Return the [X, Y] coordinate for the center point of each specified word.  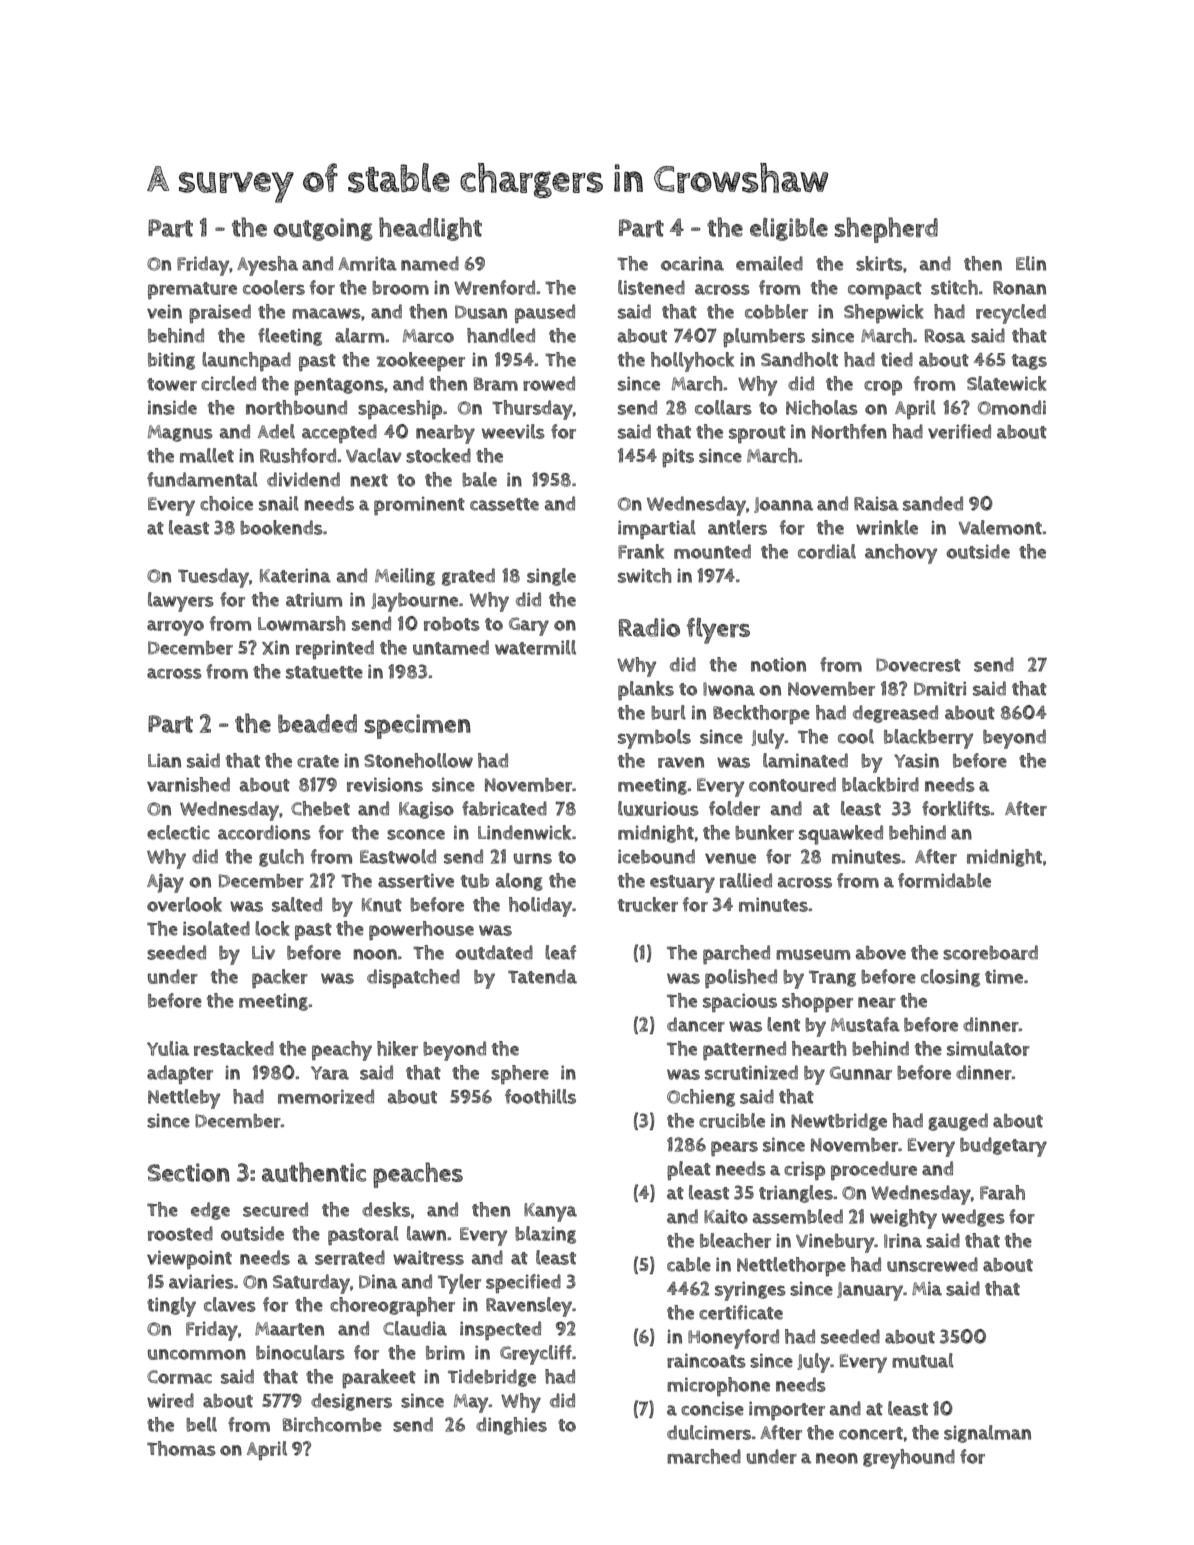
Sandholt [799, 359]
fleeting [290, 337]
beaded [317, 723]
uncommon [197, 1354]
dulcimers [709, 1432]
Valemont [1000, 527]
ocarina [692, 263]
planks [646, 691]
